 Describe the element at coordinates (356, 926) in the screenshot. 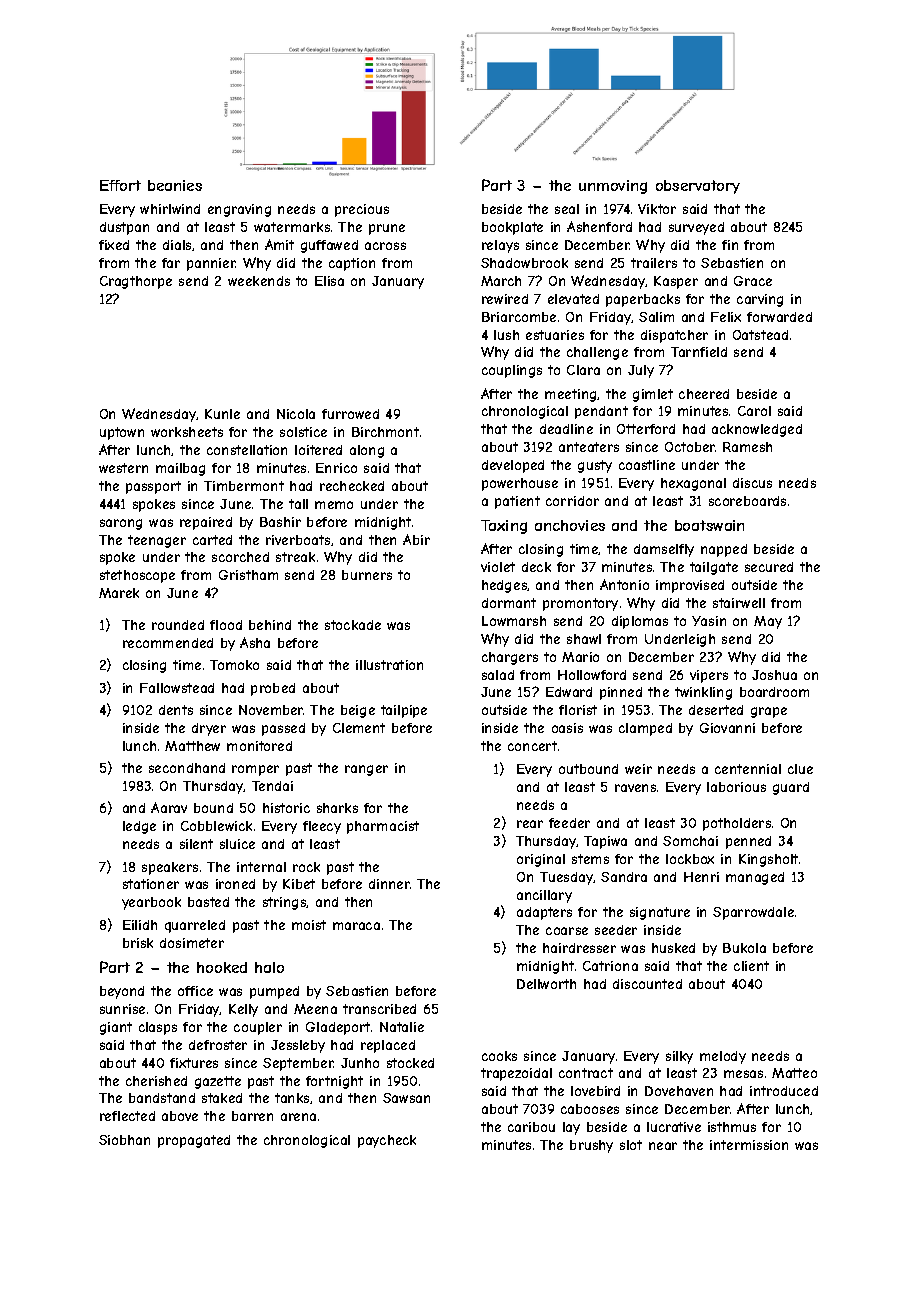

I see `maraca` at that location.
